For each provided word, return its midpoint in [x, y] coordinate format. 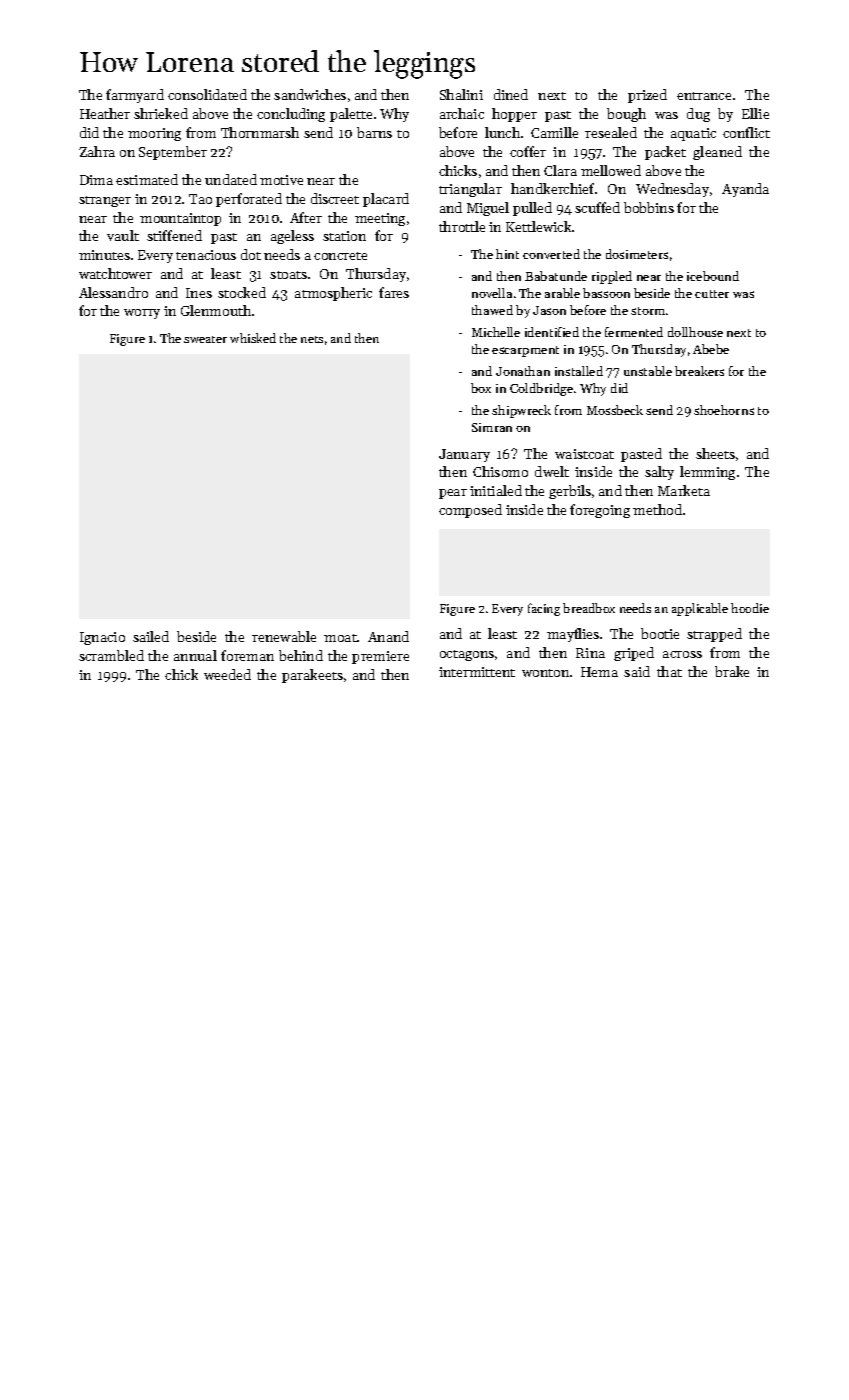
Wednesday [672, 190]
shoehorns [724, 410]
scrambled [111, 655]
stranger [105, 201]
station [344, 236]
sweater [205, 339]
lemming [707, 473]
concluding [291, 115]
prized [647, 96]
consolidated [207, 94]
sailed [151, 636]
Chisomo [500, 471]
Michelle [496, 332]
